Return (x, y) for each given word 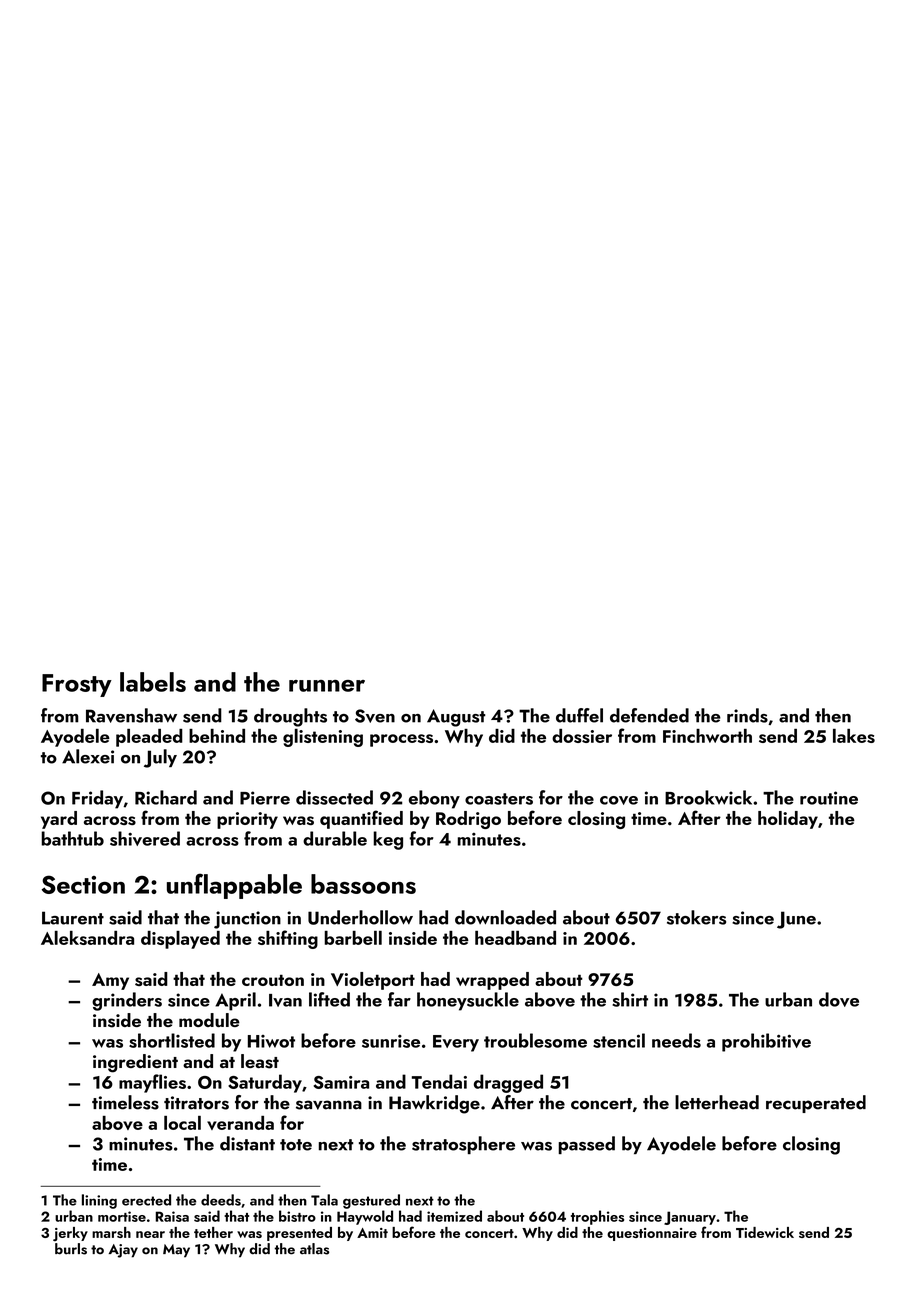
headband (515, 938)
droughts (290, 717)
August (456, 718)
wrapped (492, 981)
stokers (696, 917)
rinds (747, 715)
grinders (127, 1001)
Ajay (123, 1251)
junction (247, 920)
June (796, 920)
